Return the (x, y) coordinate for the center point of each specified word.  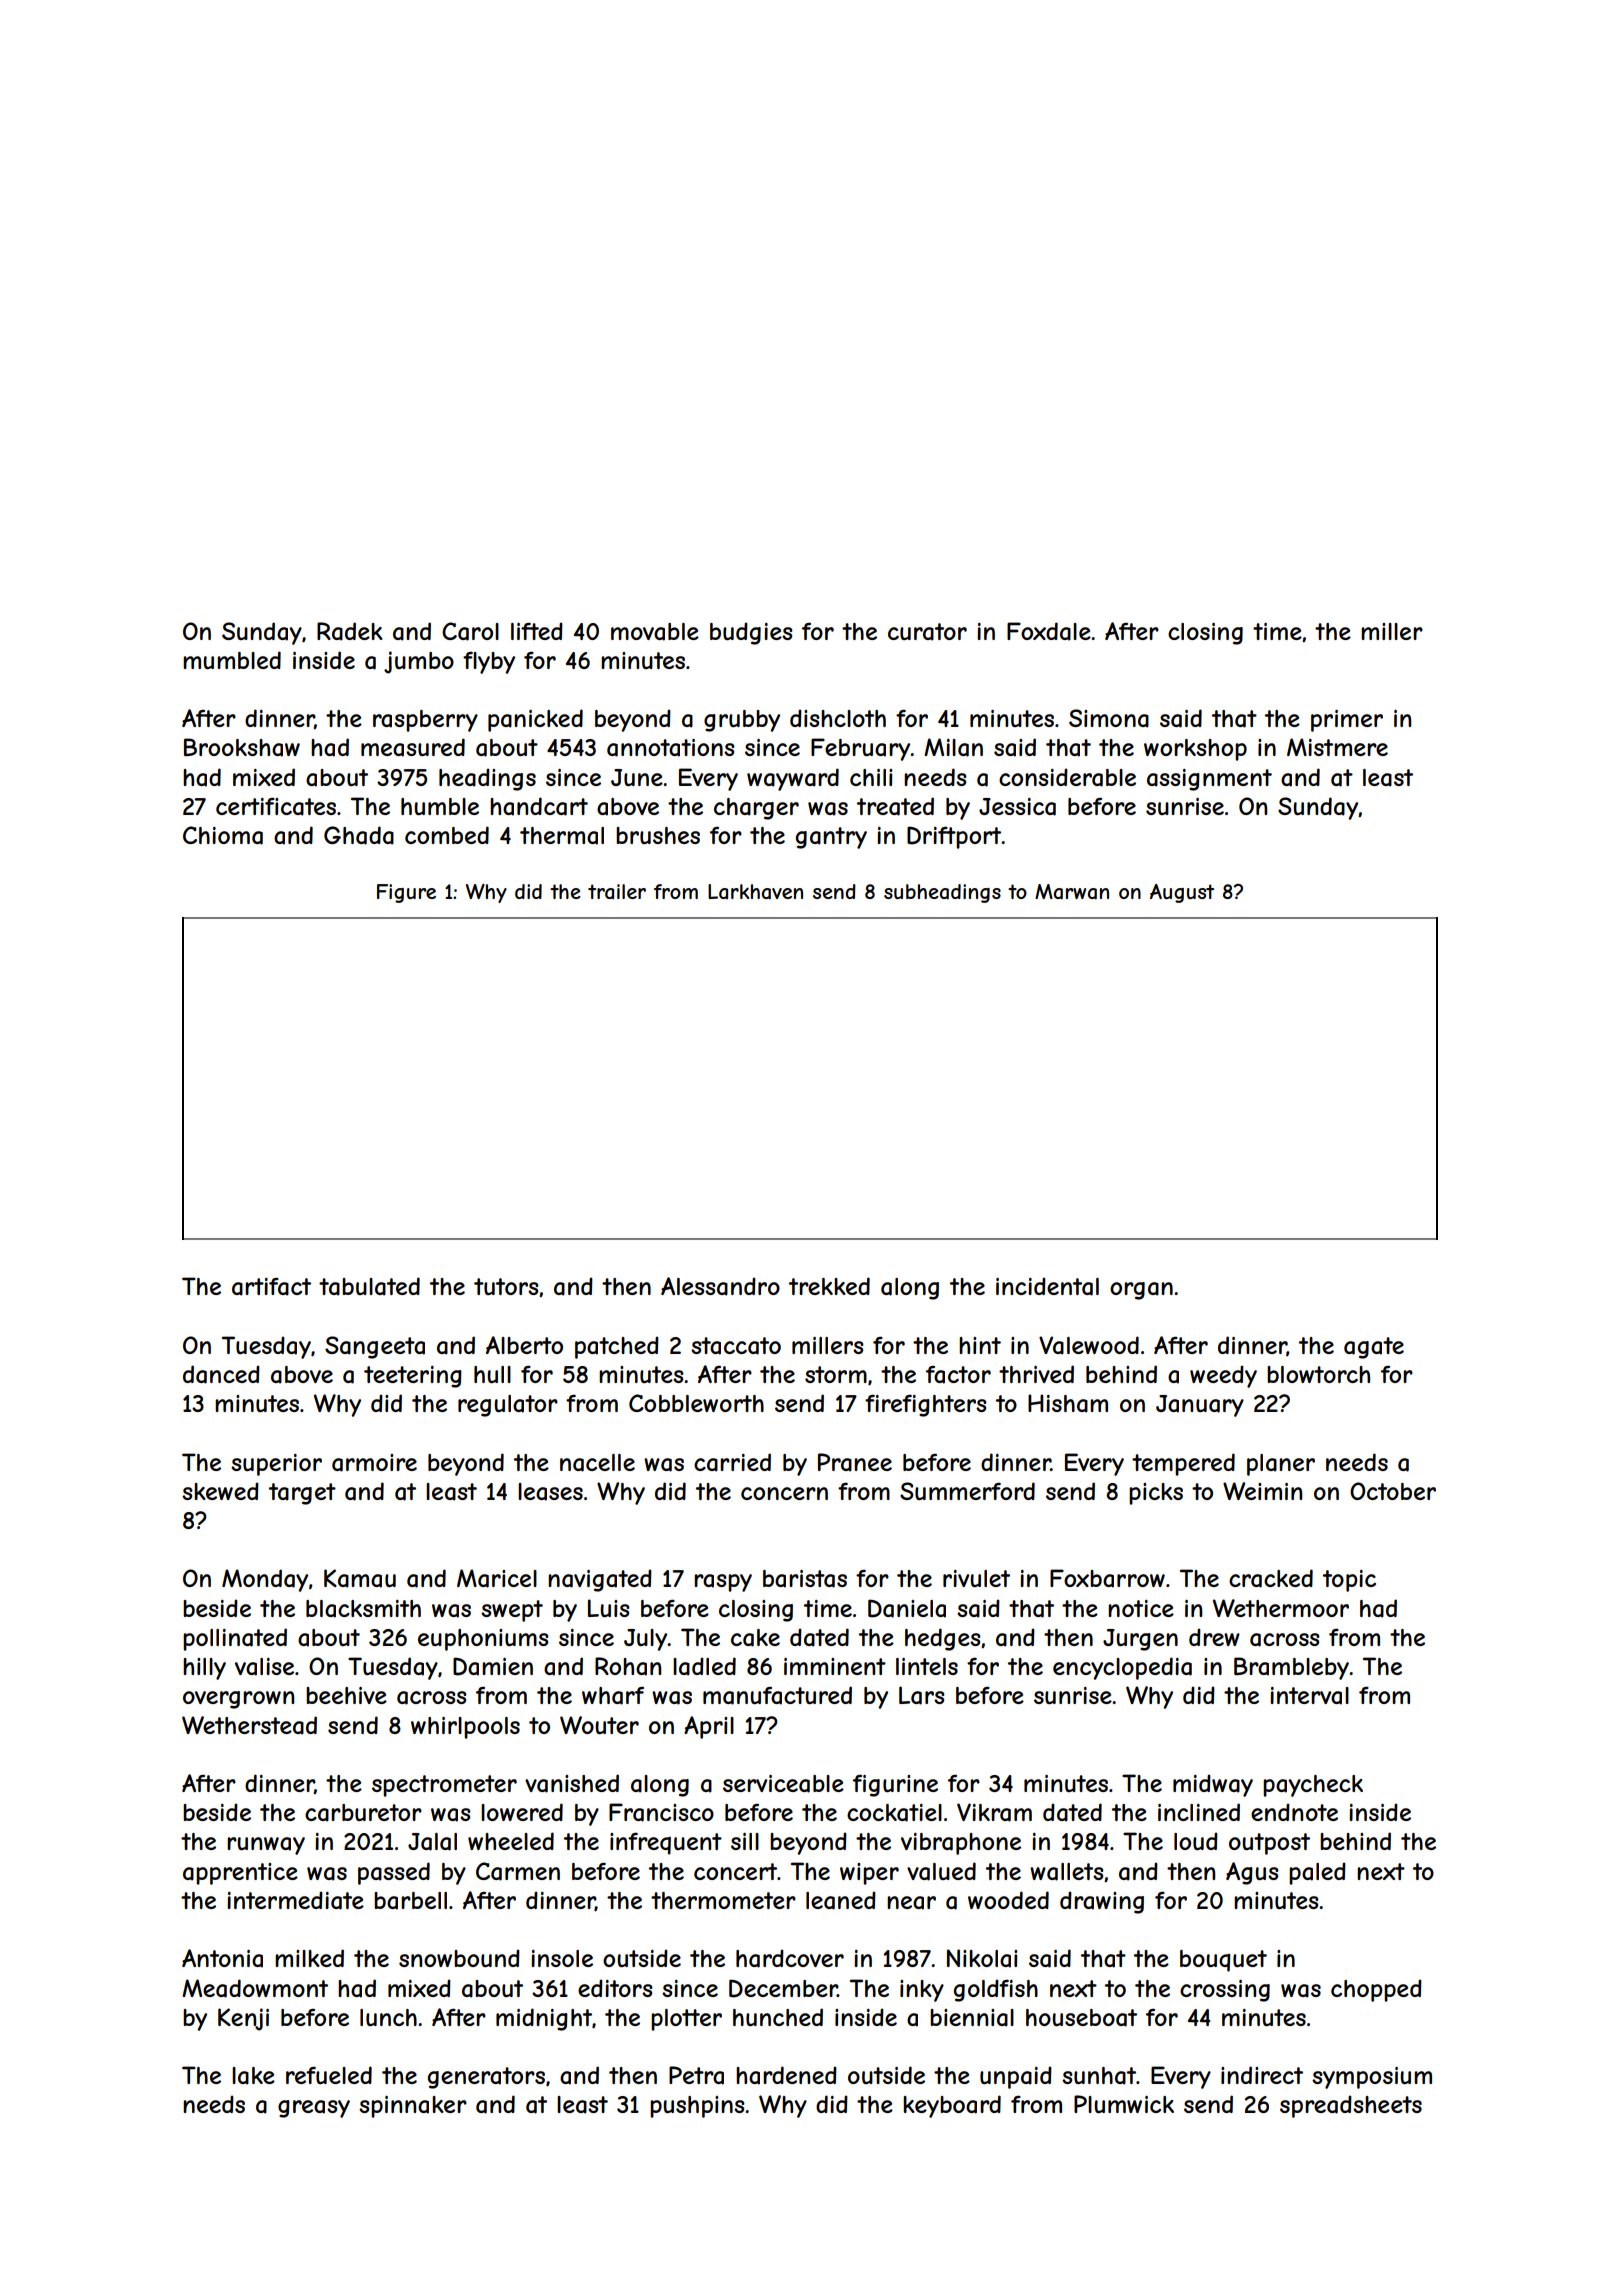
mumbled (232, 660)
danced (221, 1374)
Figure (406, 893)
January (1200, 1406)
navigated (600, 1580)
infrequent (666, 1844)
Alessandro (720, 1286)
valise (264, 1667)
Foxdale (1049, 631)
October (1393, 1491)
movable (655, 632)
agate (1374, 1348)
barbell (410, 1901)
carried (732, 1462)
